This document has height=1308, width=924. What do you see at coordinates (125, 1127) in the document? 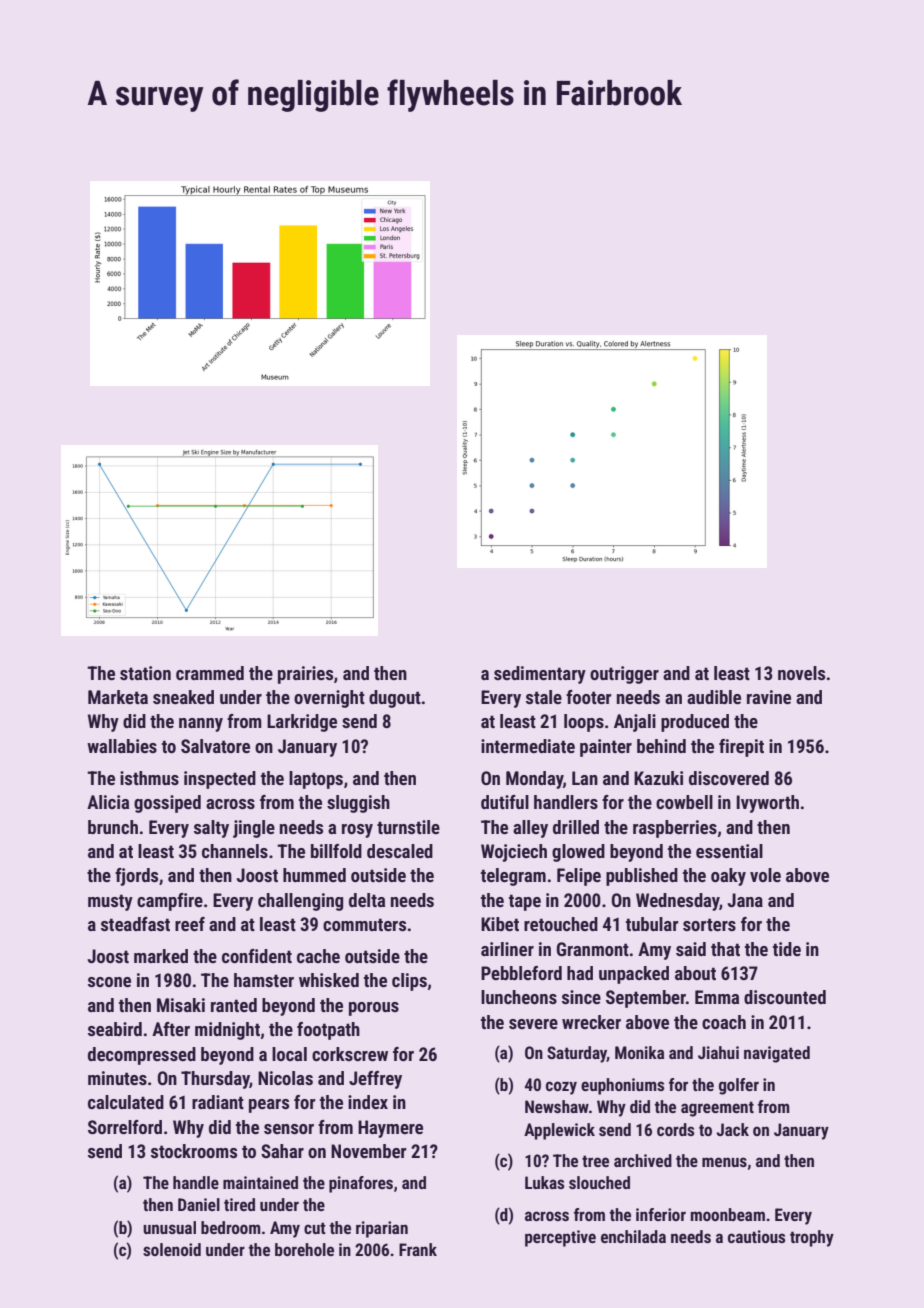
I see `Sorrelford` at bounding box center [125, 1127].
